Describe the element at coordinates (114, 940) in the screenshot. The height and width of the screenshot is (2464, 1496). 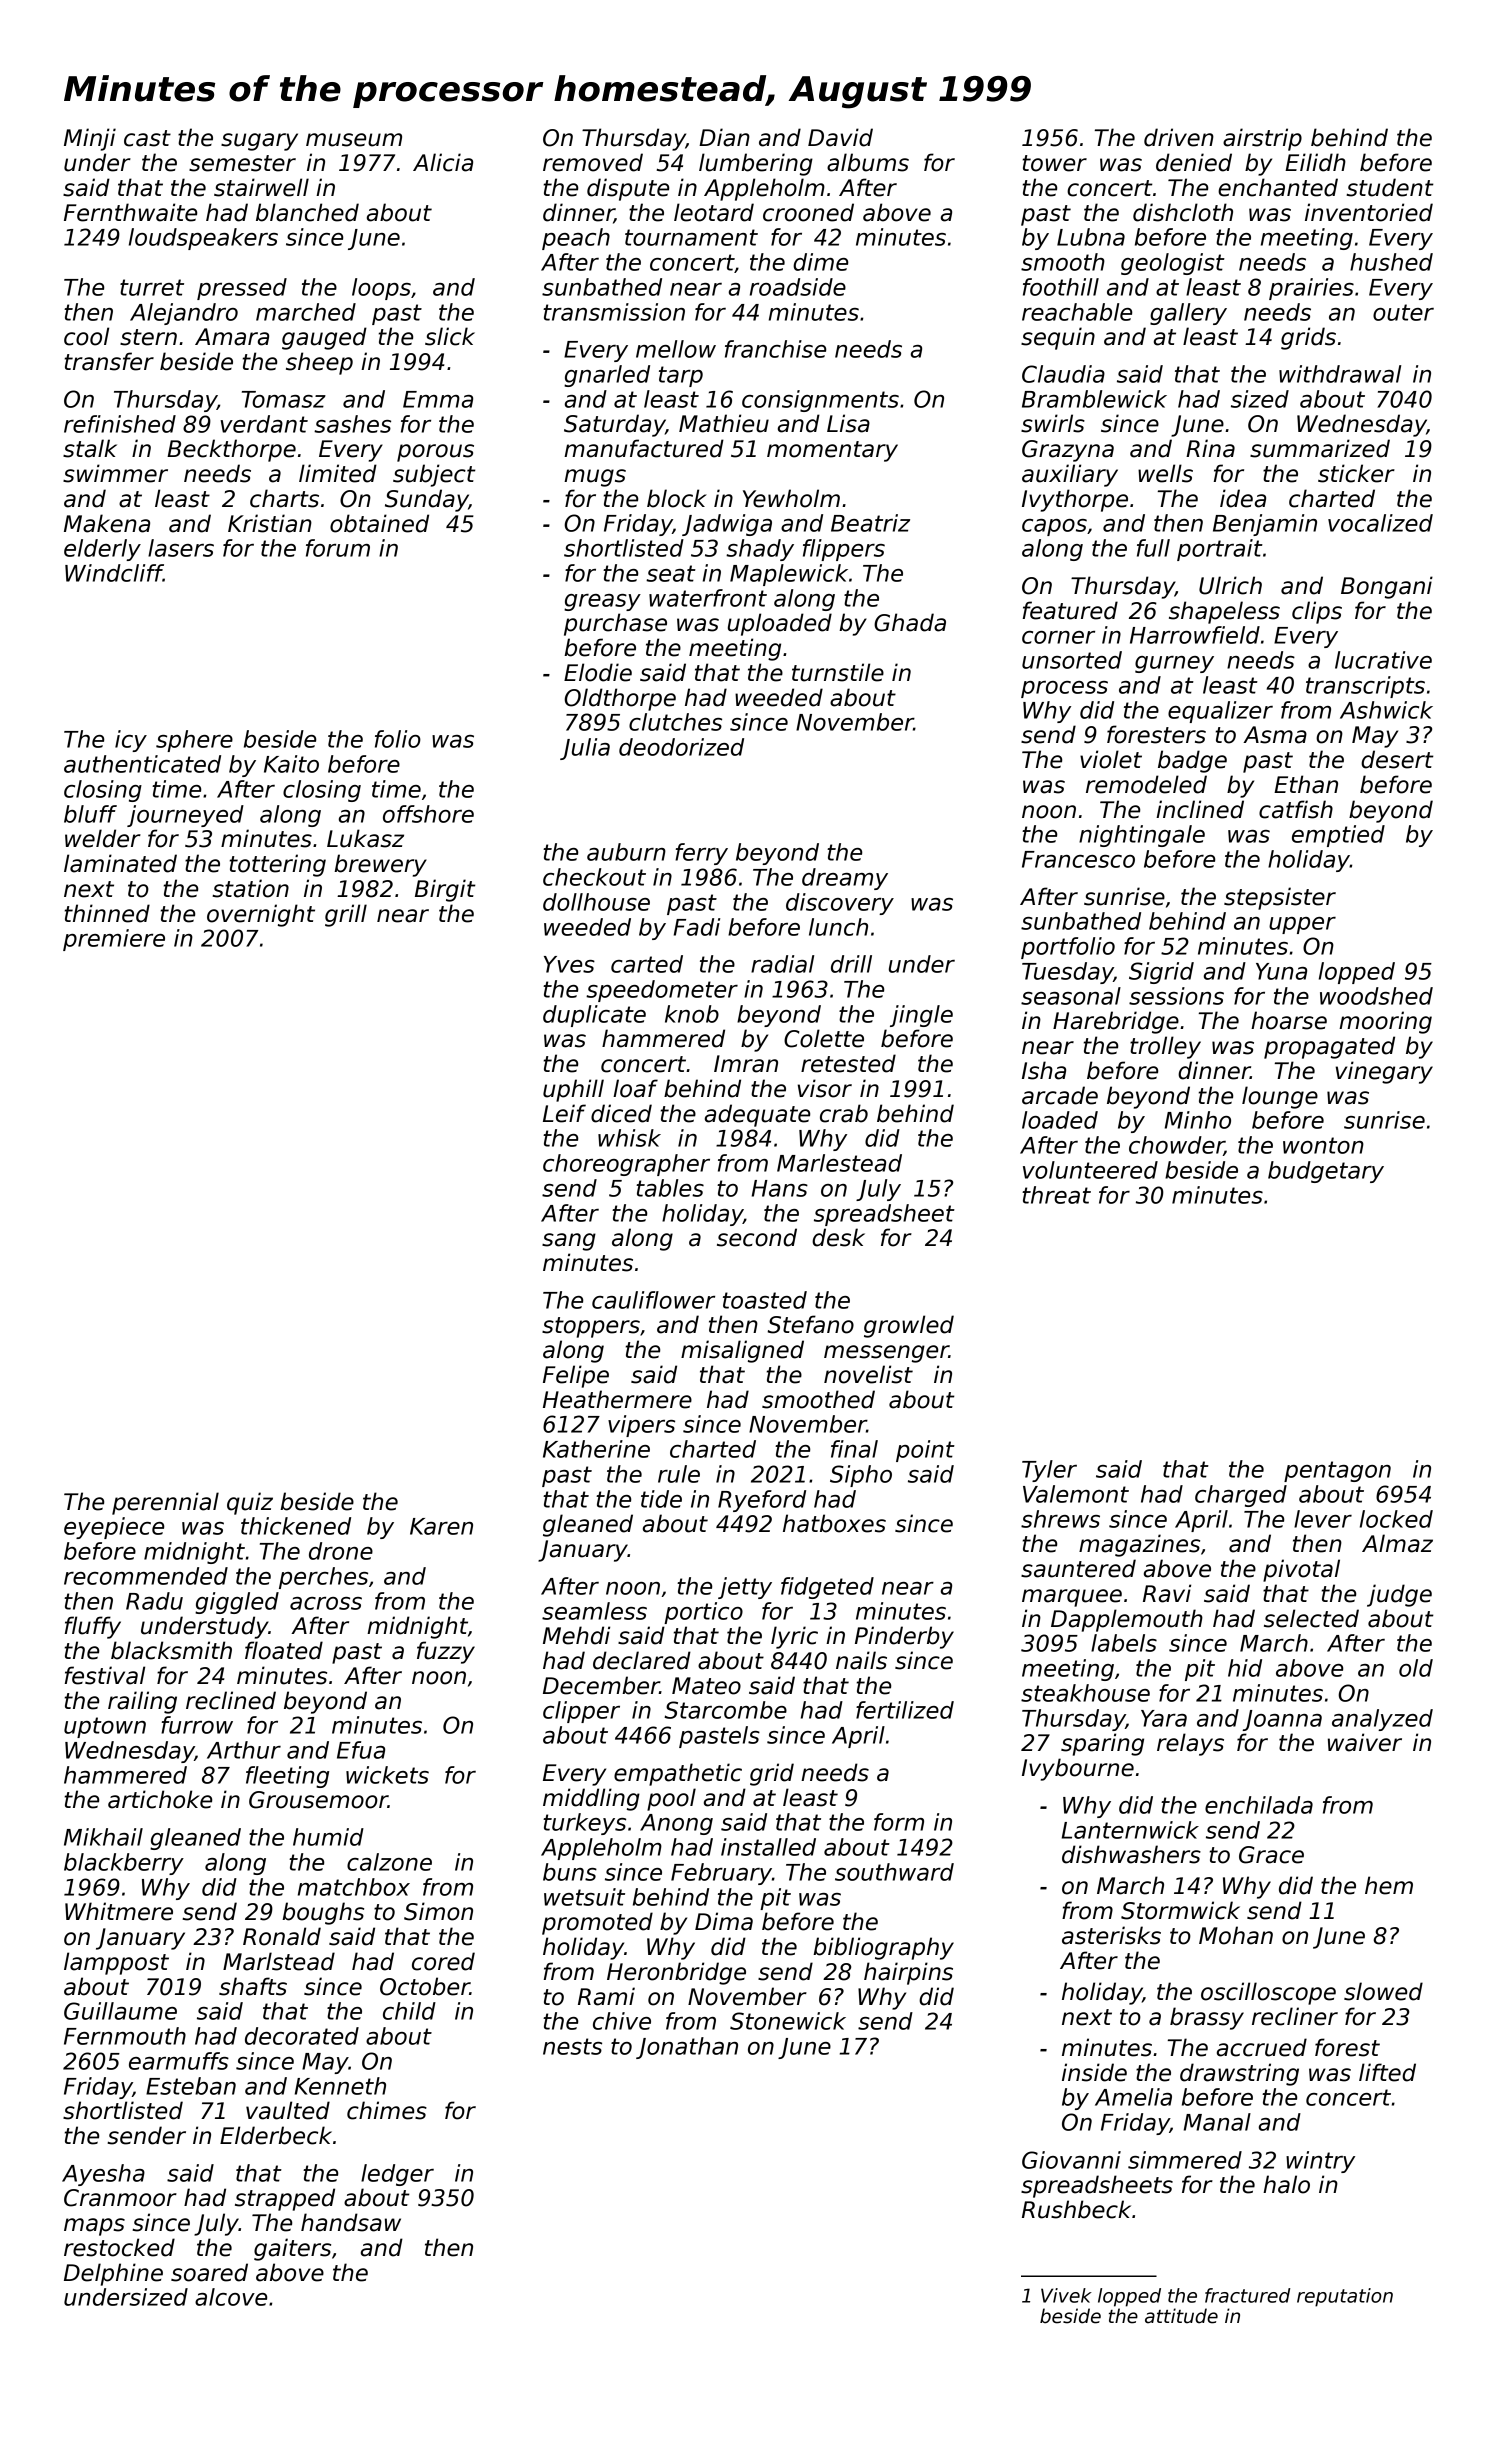
I see `premiere` at that location.
